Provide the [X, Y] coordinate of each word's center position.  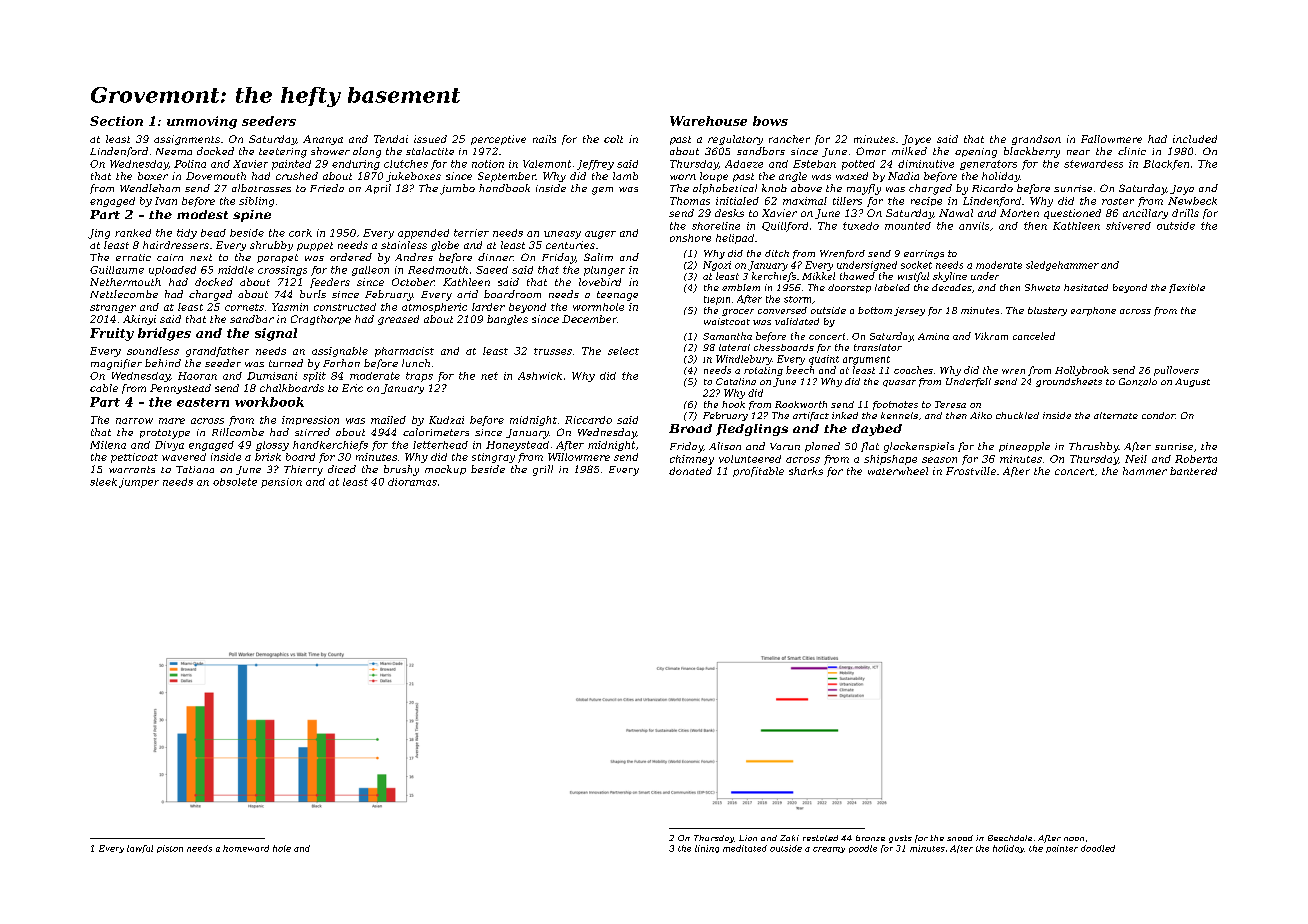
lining [707, 849]
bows [770, 121]
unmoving [202, 122]
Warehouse [708, 121]
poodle [863, 849]
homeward [246, 848]
